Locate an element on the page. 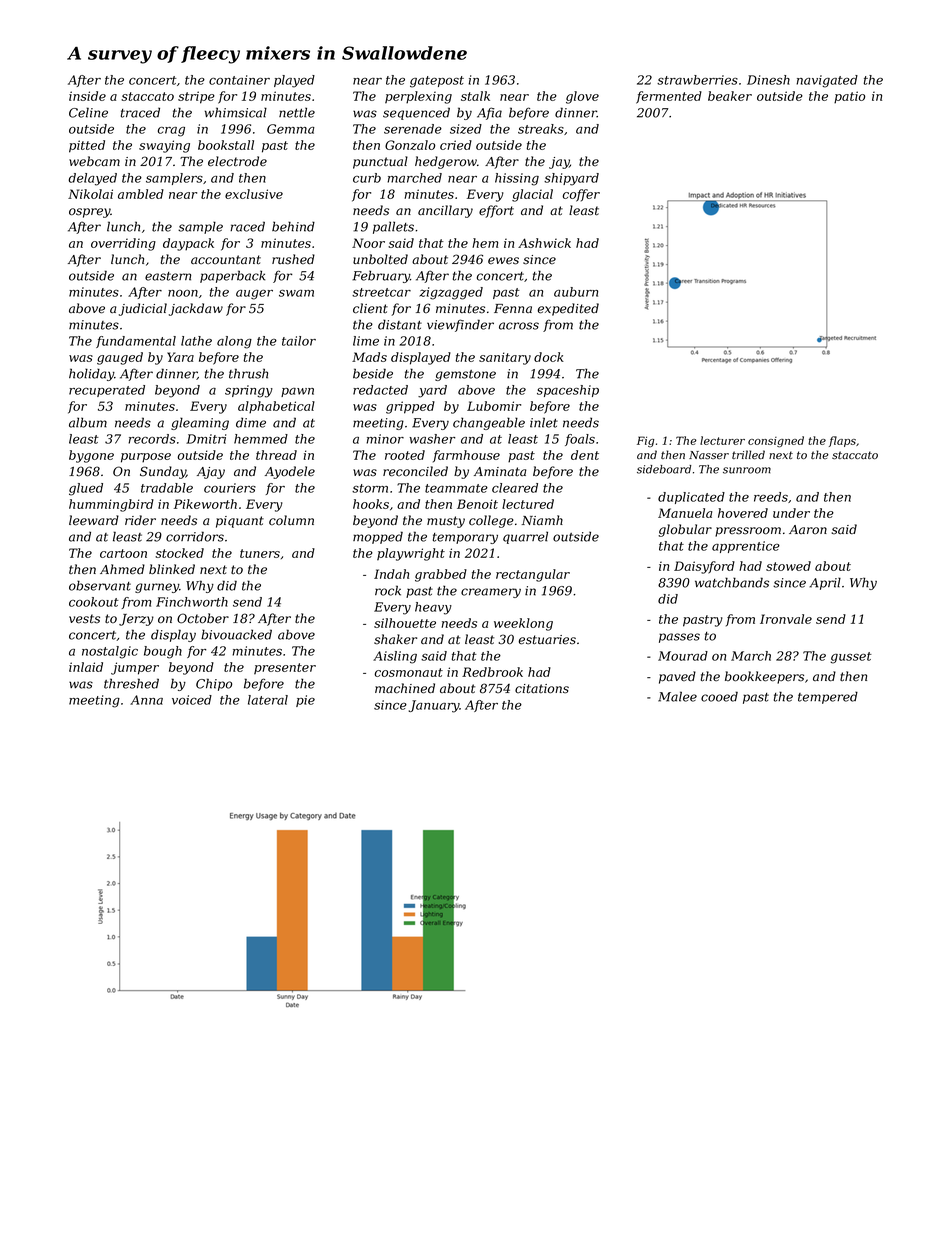  auburn is located at coordinates (576, 292).
